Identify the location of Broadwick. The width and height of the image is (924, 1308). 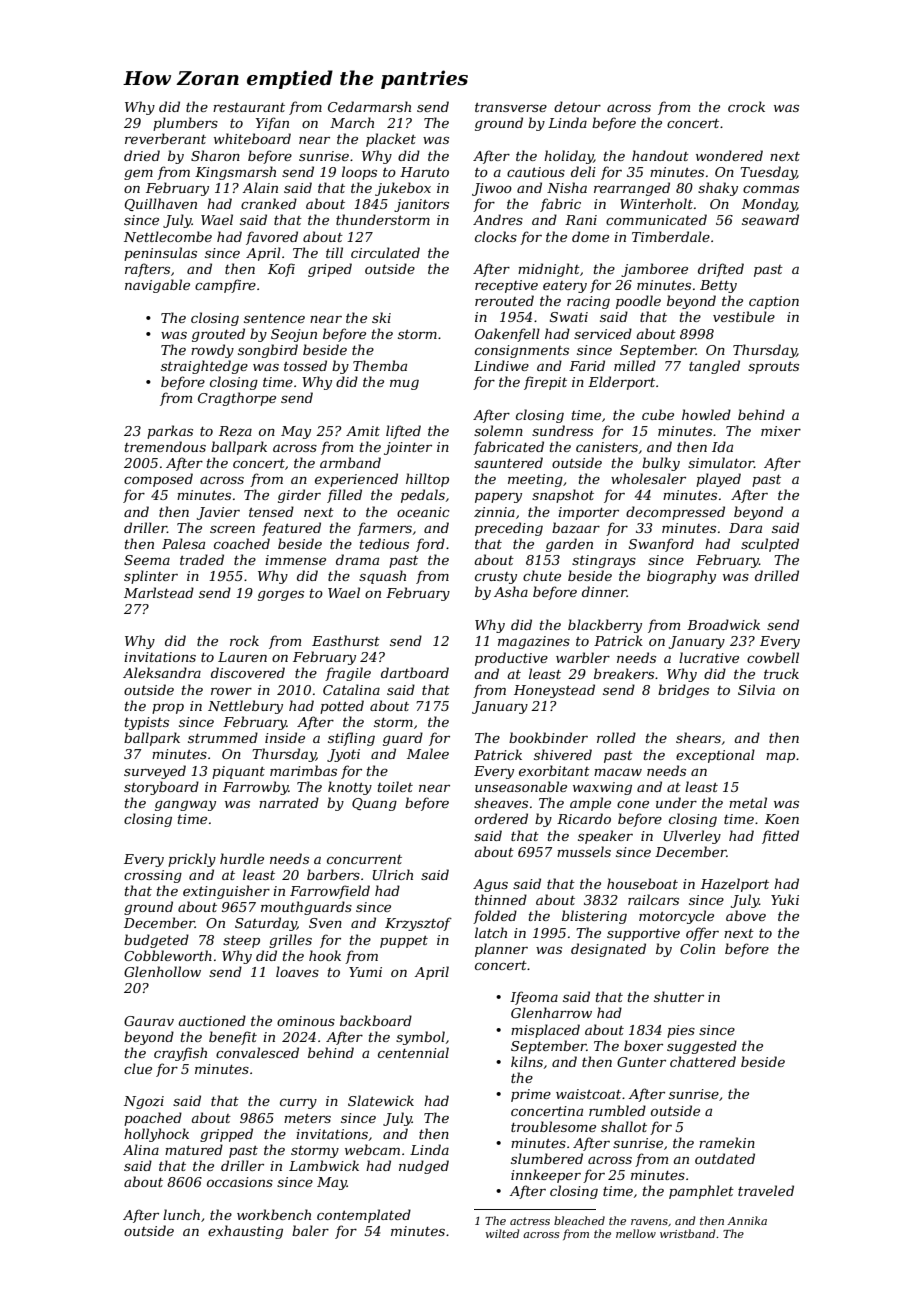
(723, 624).
